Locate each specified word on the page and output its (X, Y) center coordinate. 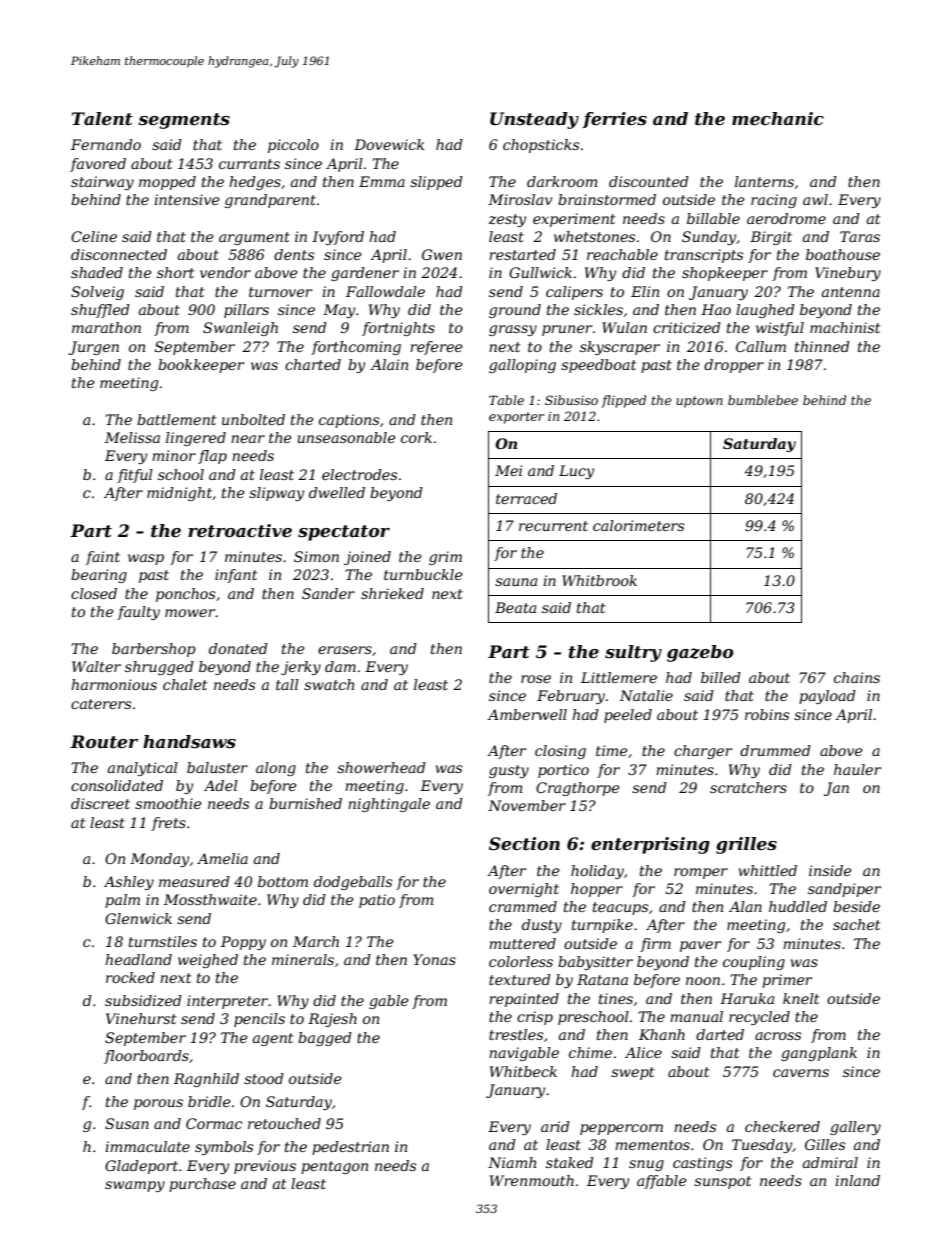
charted (313, 364)
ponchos (185, 595)
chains (857, 677)
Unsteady (534, 120)
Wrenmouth (532, 1180)
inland (857, 1180)
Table (506, 400)
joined (367, 558)
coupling (754, 963)
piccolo (293, 146)
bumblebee (763, 400)
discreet (100, 803)
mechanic (778, 119)
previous (265, 1167)
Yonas (434, 959)
